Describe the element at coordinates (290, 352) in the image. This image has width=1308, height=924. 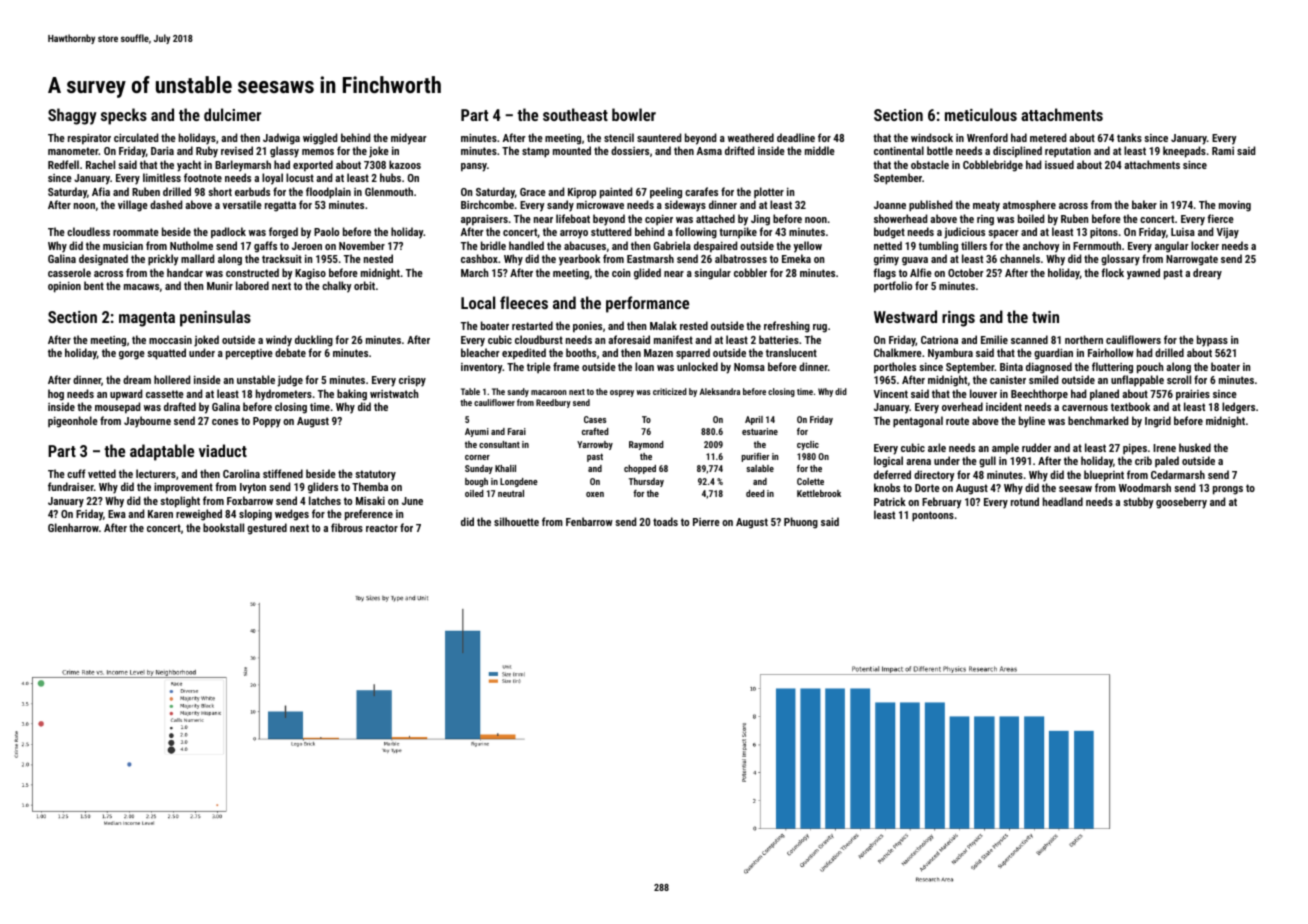
I see `debate` at that location.
